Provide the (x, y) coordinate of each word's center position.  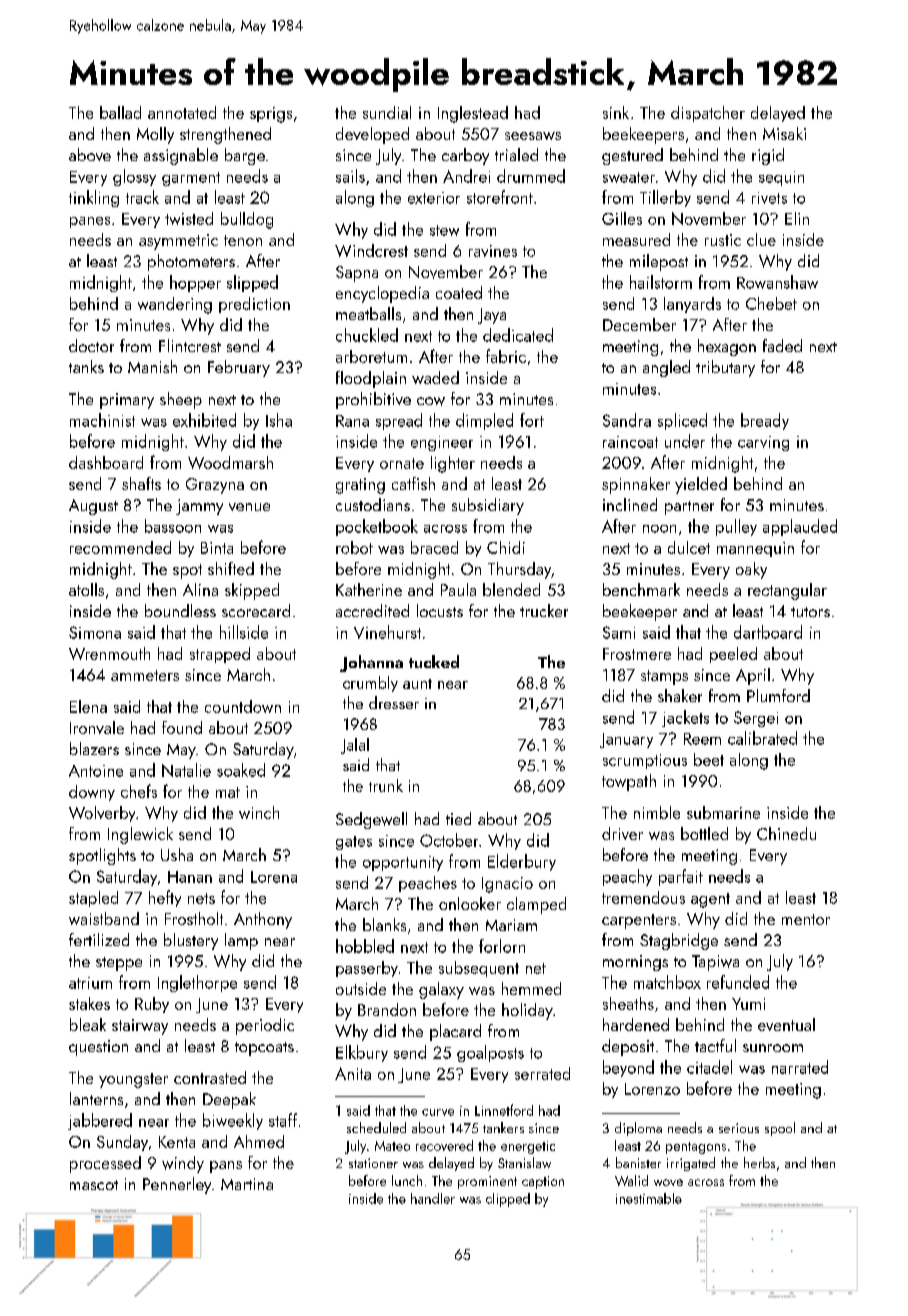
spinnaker (636, 485)
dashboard (106, 462)
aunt (417, 684)
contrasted (210, 1077)
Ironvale (97, 727)
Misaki (784, 133)
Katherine (369, 589)
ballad (120, 112)
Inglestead (473, 114)
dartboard (768, 632)
